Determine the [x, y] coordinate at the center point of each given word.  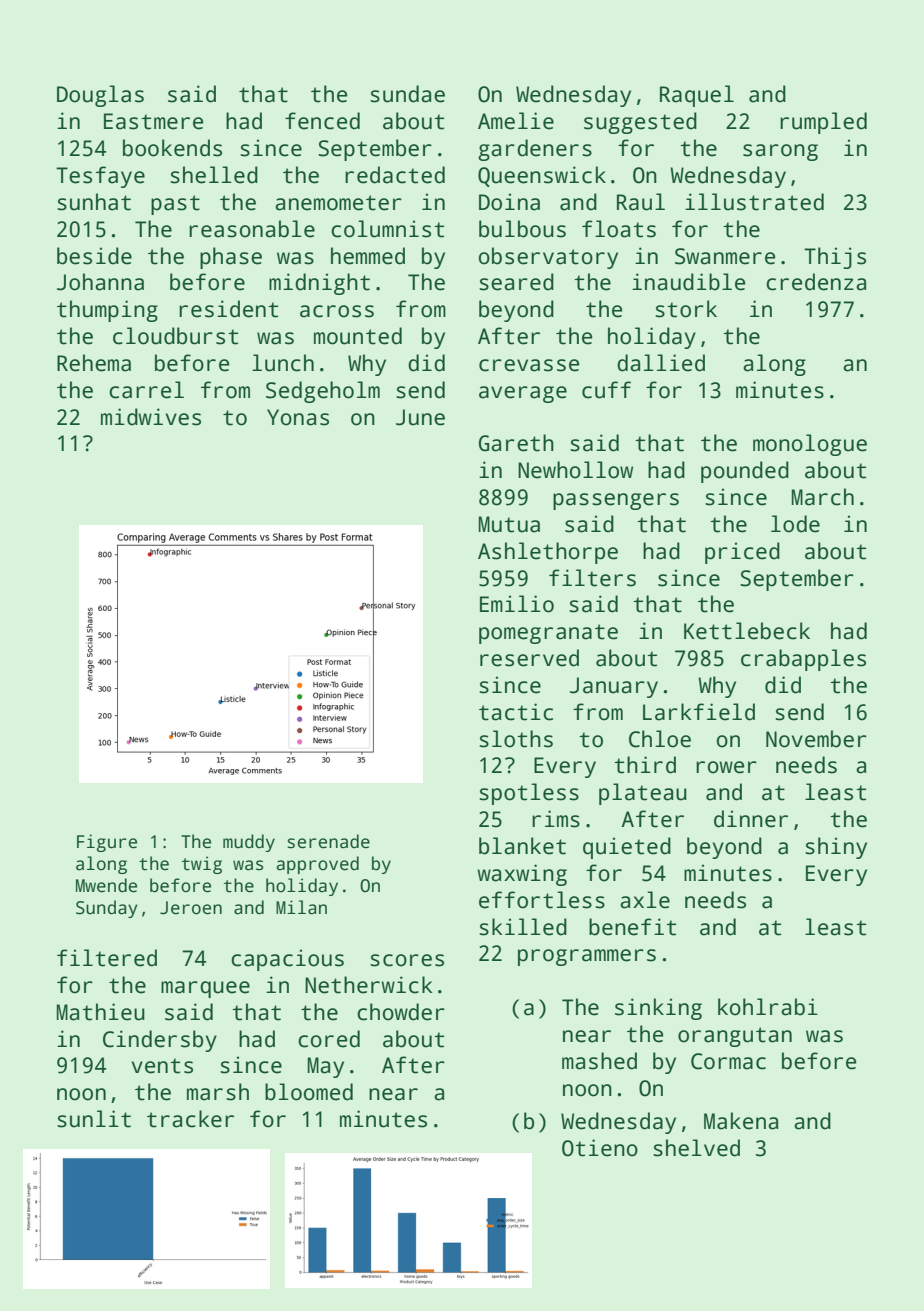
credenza [816, 282]
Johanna [100, 282]
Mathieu [100, 1012]
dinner [751, 819]
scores [407, 960]
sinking [658, 1009]
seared [516, 282]
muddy [249, 843]
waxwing [522, 875]
